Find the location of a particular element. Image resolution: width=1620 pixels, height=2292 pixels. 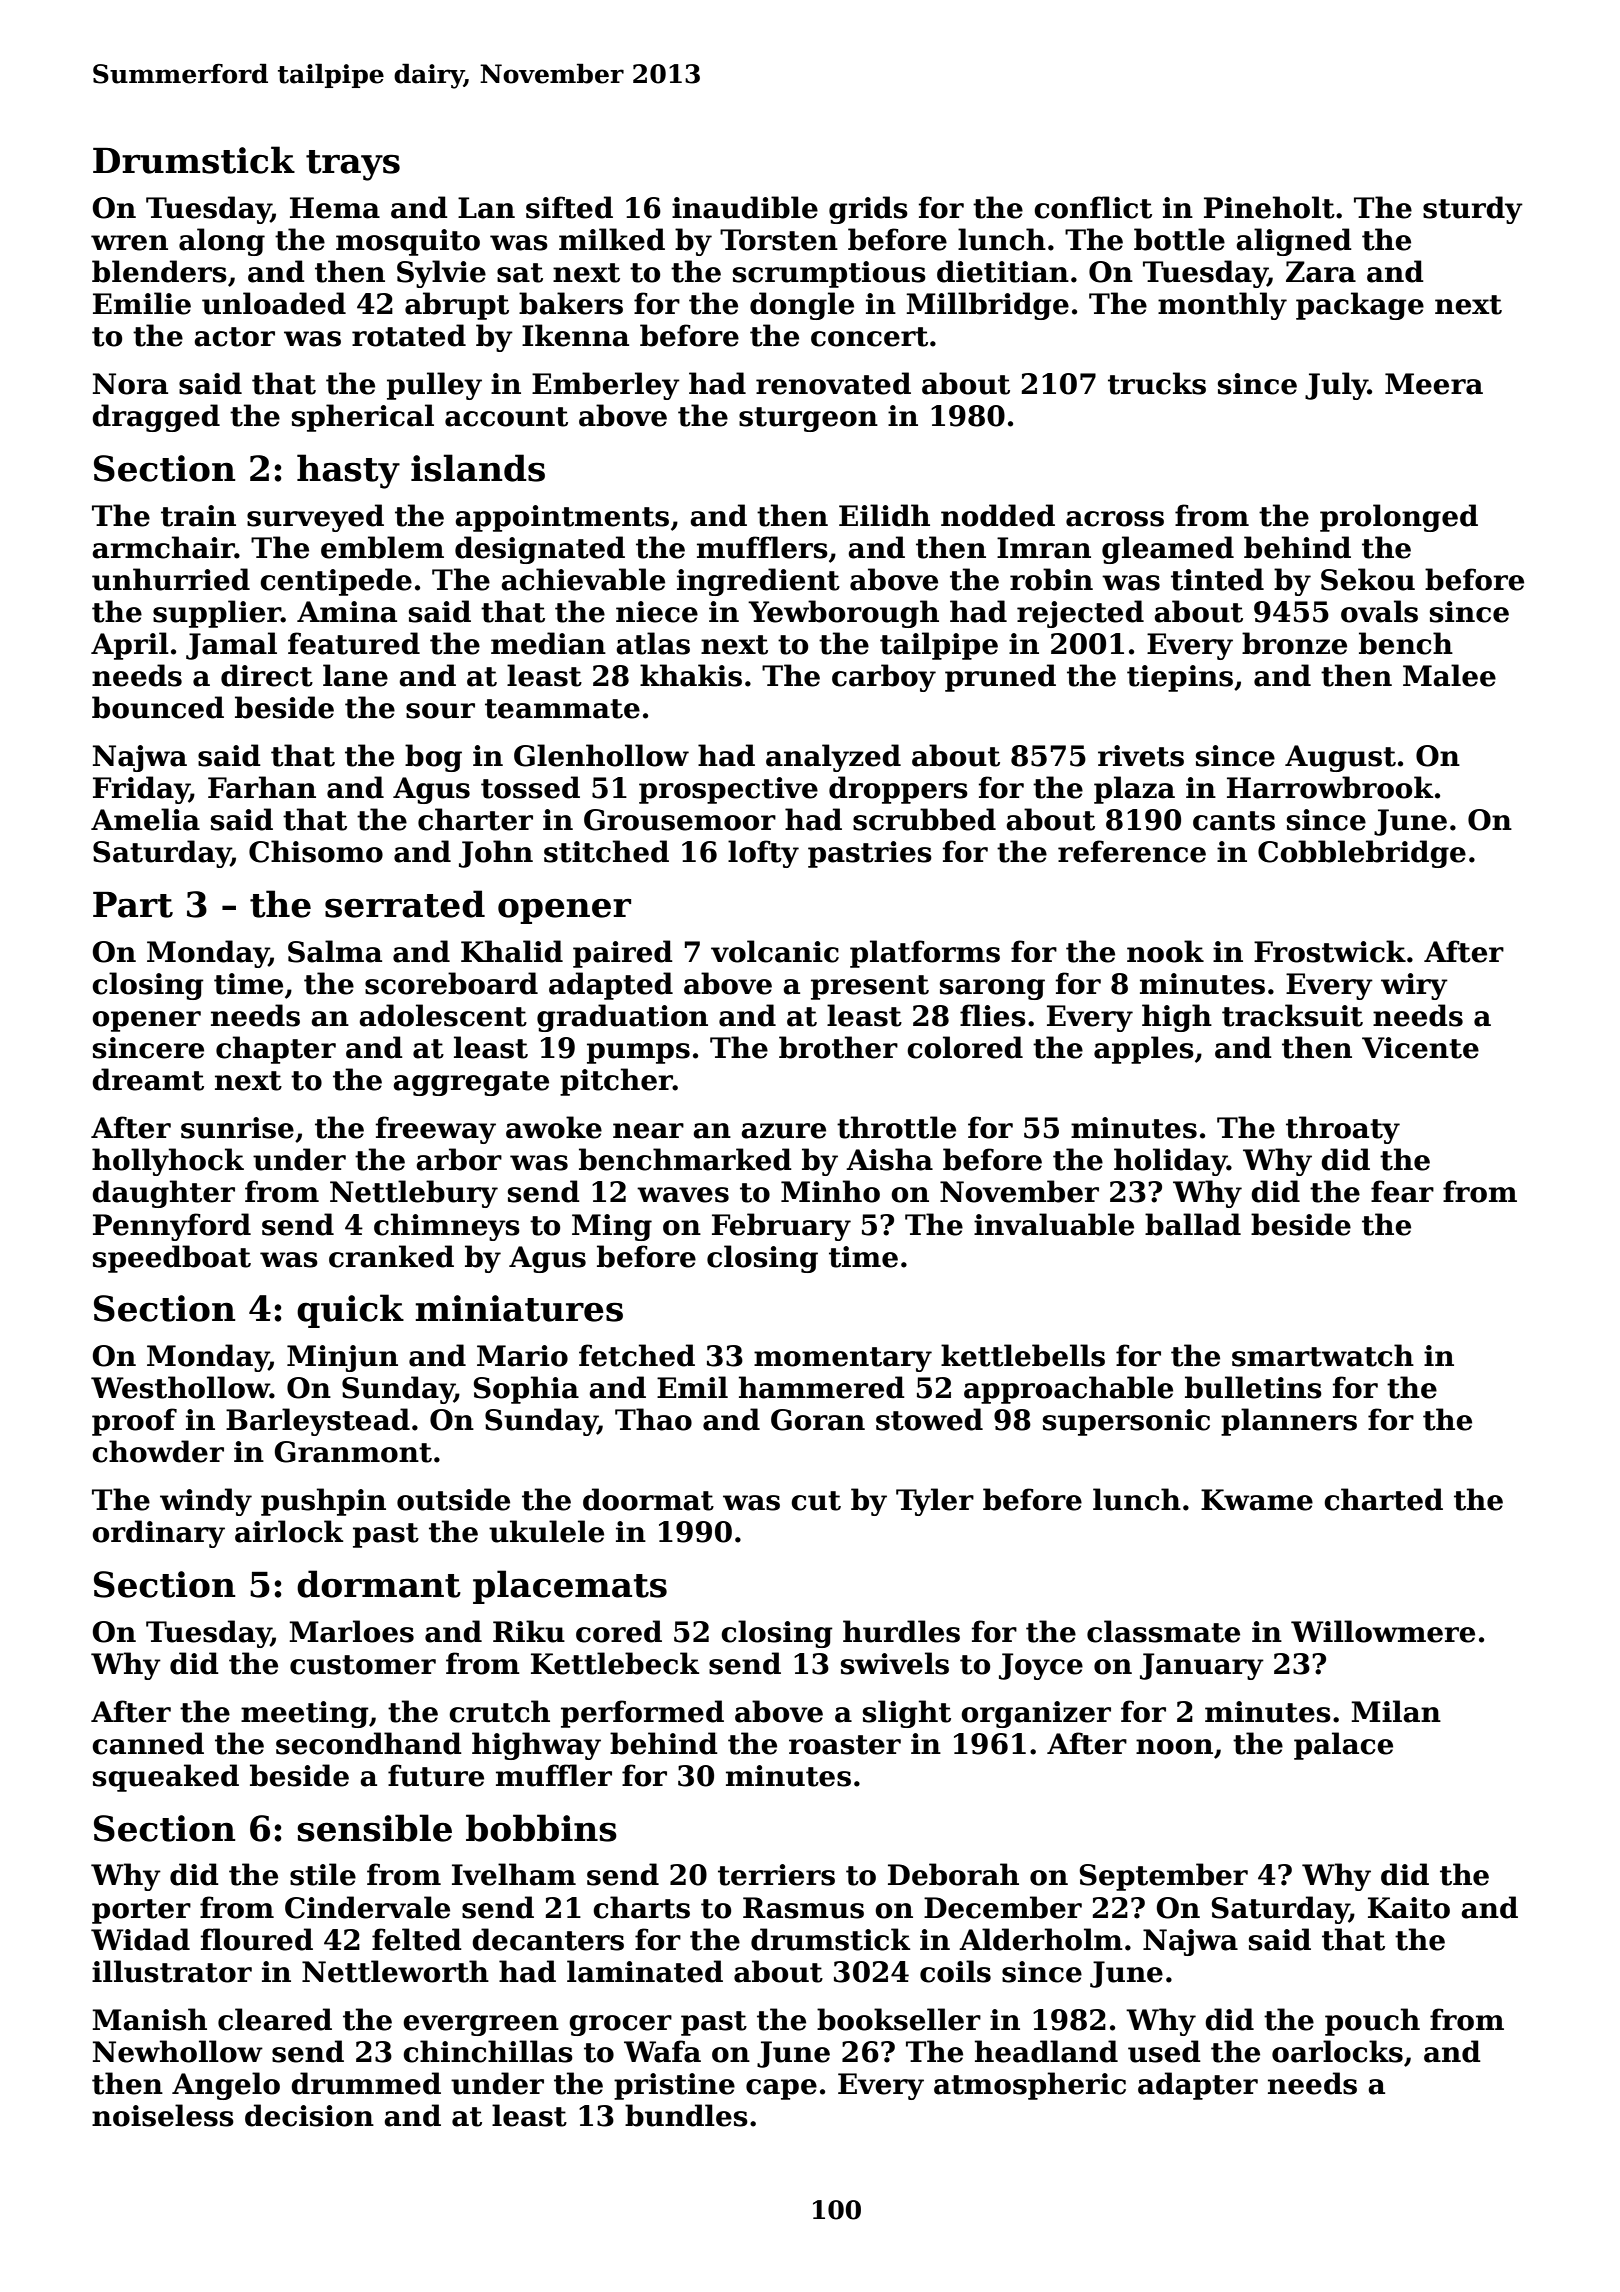

actor is located at coordinates (234, 337).
